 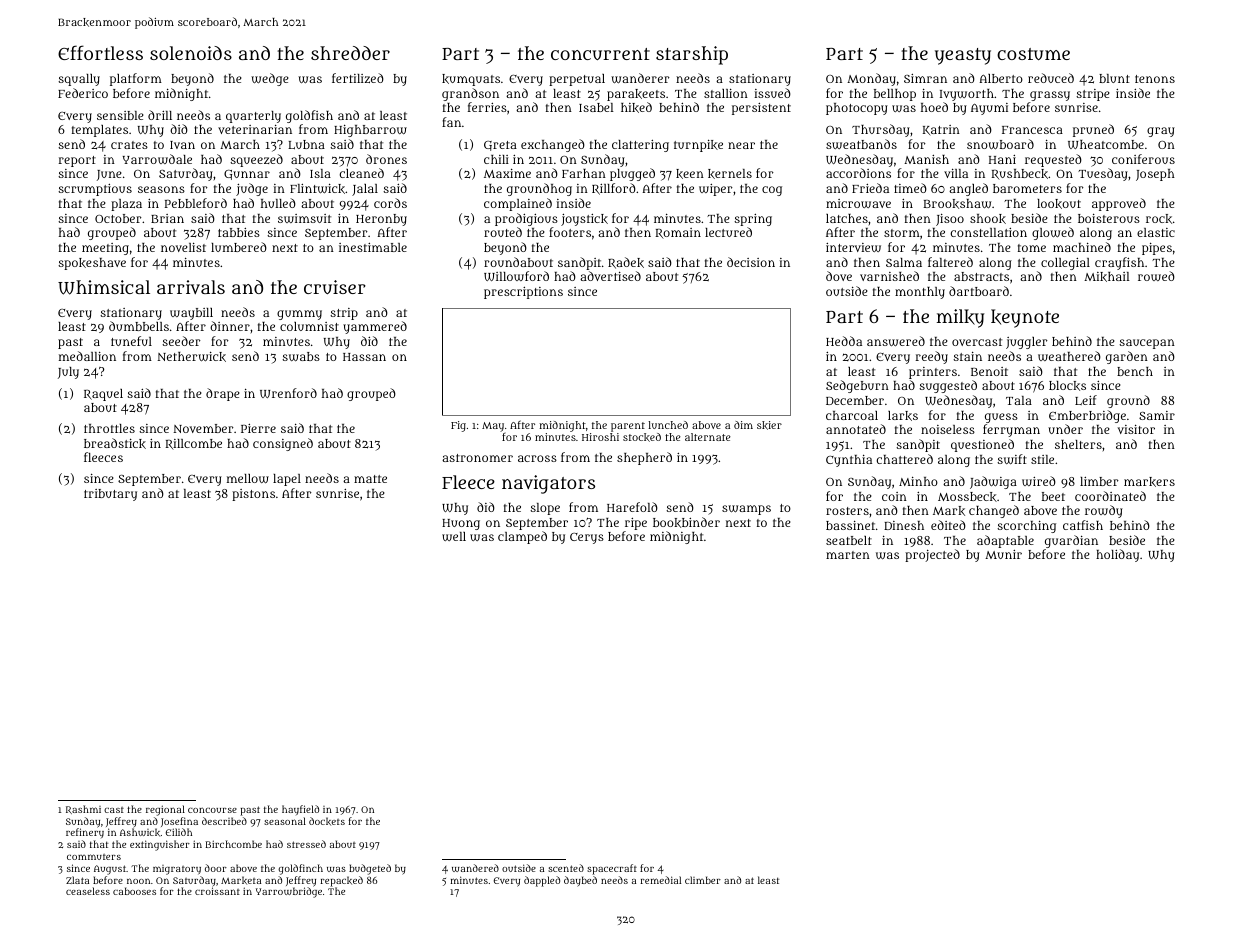 What do you see at coordinates (118, 218) in the page?
I see `October` at bounding box center [118, 218].
